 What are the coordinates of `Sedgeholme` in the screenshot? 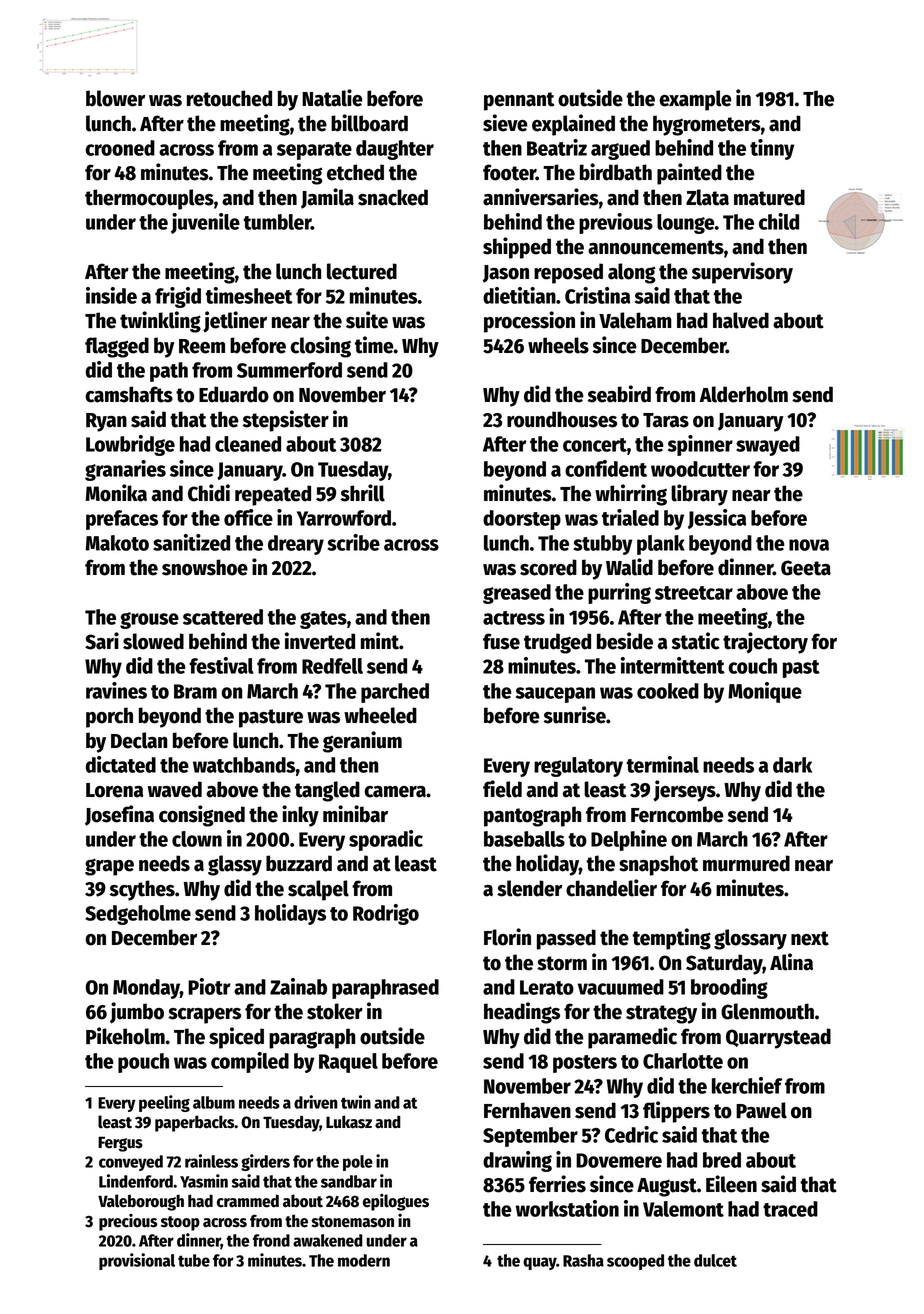 It's located at (138, 915).
